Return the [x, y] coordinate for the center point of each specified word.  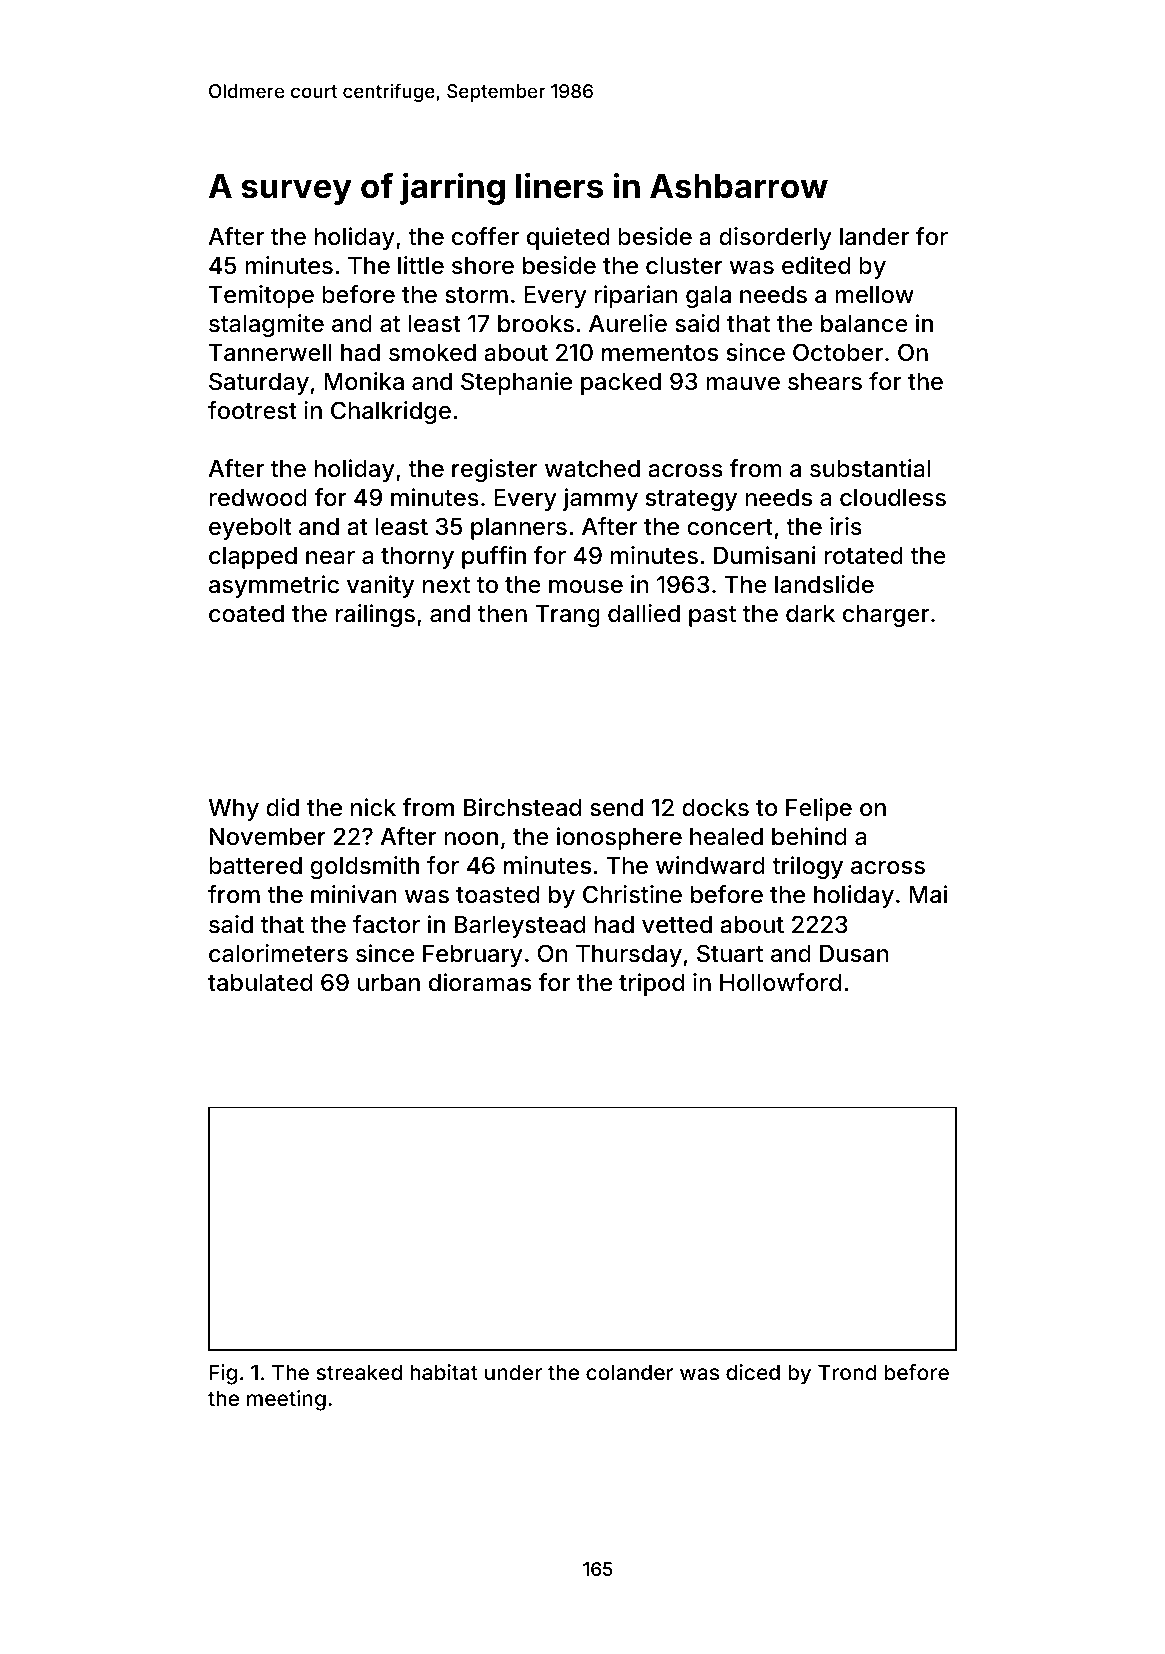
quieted [568, 238]
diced [753, 1372]
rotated [863, 556]
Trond [847, 1372]
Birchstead [522, 807]
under [513, 1372]
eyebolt [250, 529]
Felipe [819, 809]
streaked [359, 1372]
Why [234, 810]
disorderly [775, 238]
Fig [223, 1374]
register [495, 470]
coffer [485, 236]
